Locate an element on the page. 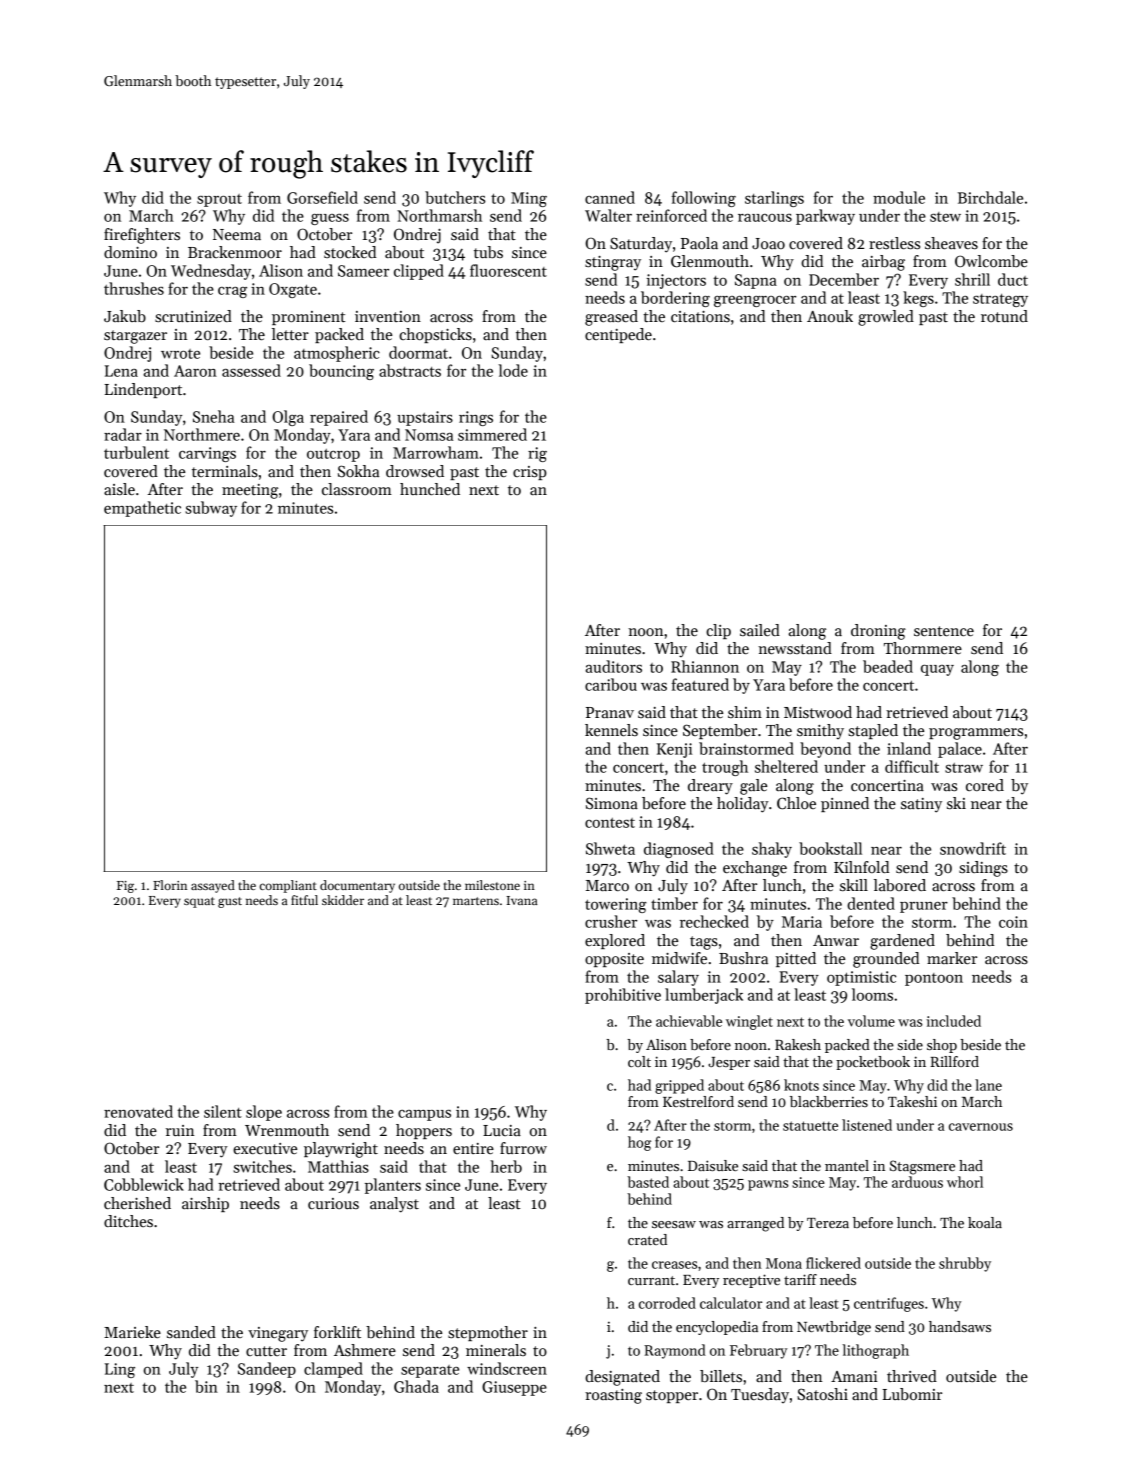  labored is located at coordinates (900, 885).
